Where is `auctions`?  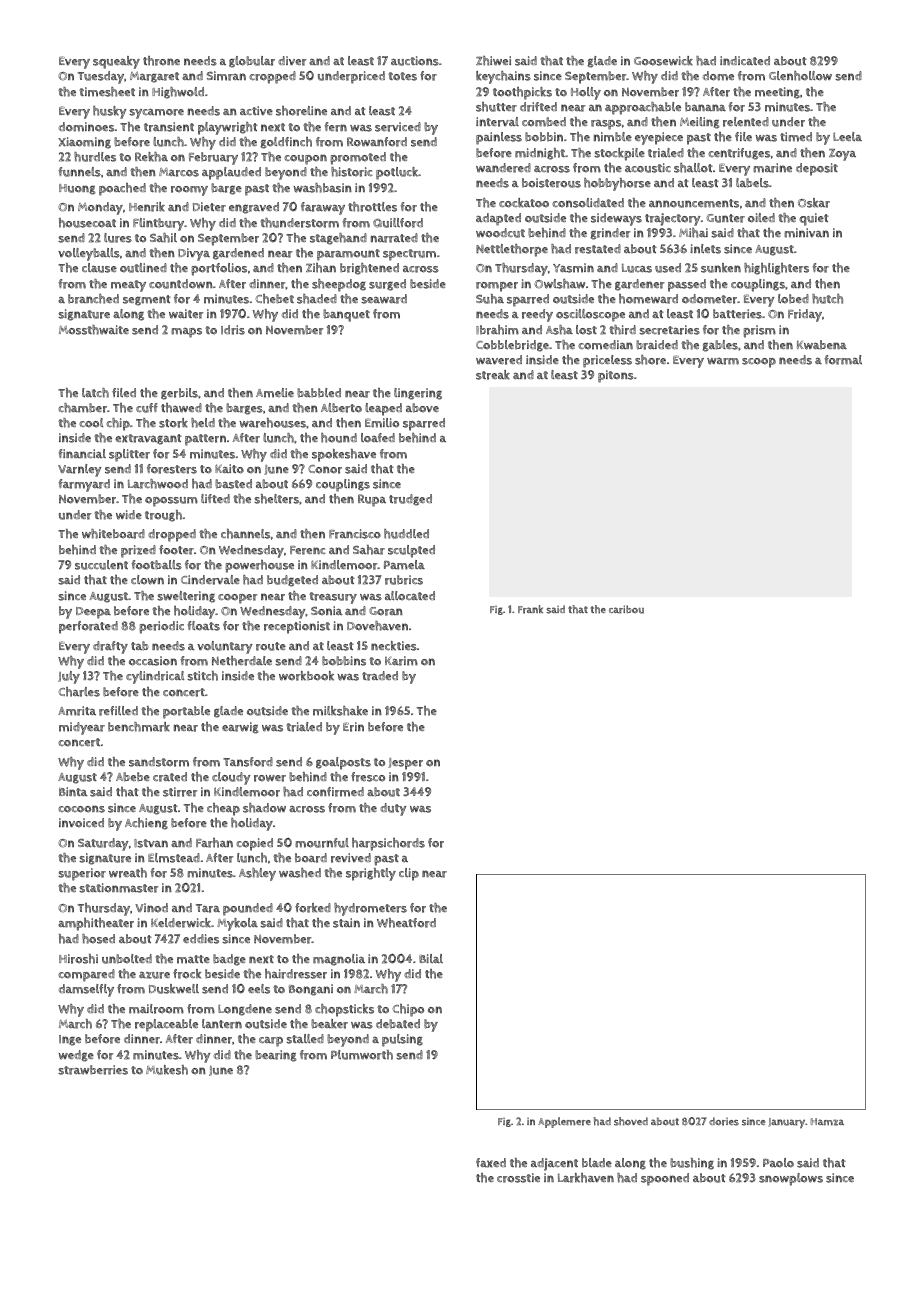 auctions is located at coordinates (415, 61).
